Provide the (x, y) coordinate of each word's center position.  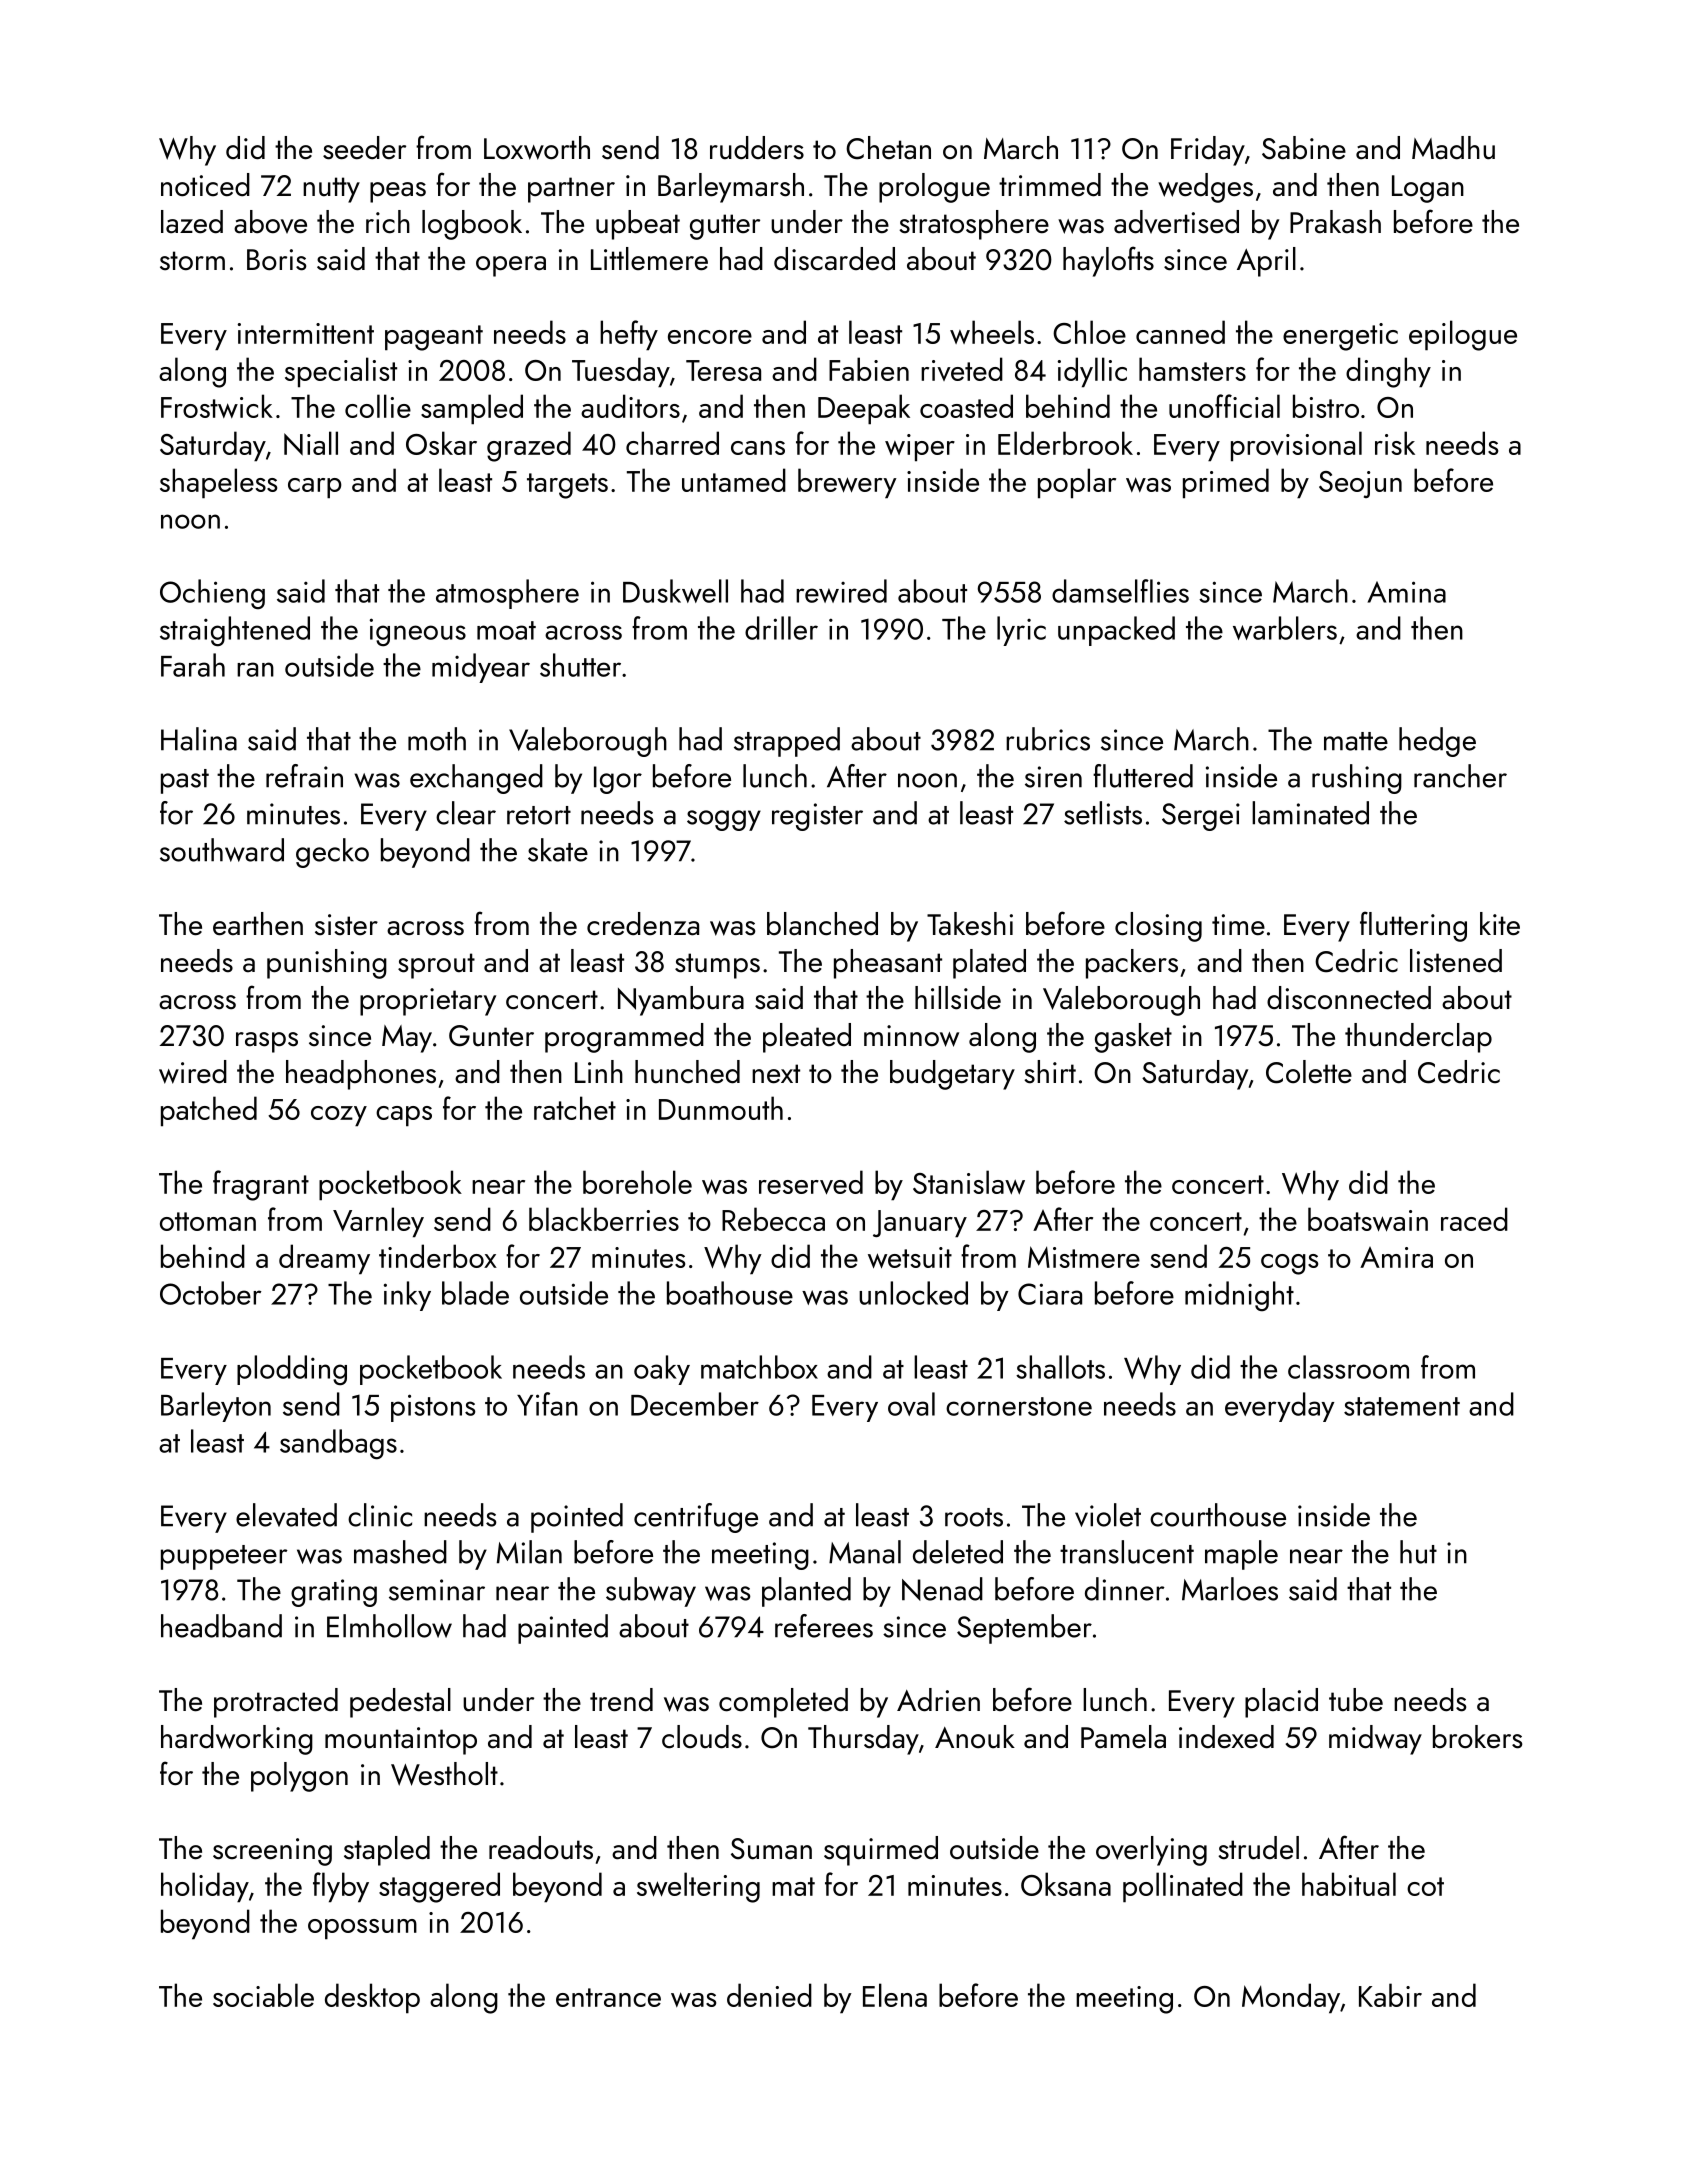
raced (1474, 1219)
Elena (895, 1995)
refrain (304, 776)
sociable (263, 1995)
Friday (1208, 151)
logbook (472, 225)
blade (475, 1293)
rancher (1460, 776)
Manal (865, 1552)
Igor (618, 780)
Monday (1291, 1998)
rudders (757, 148)
